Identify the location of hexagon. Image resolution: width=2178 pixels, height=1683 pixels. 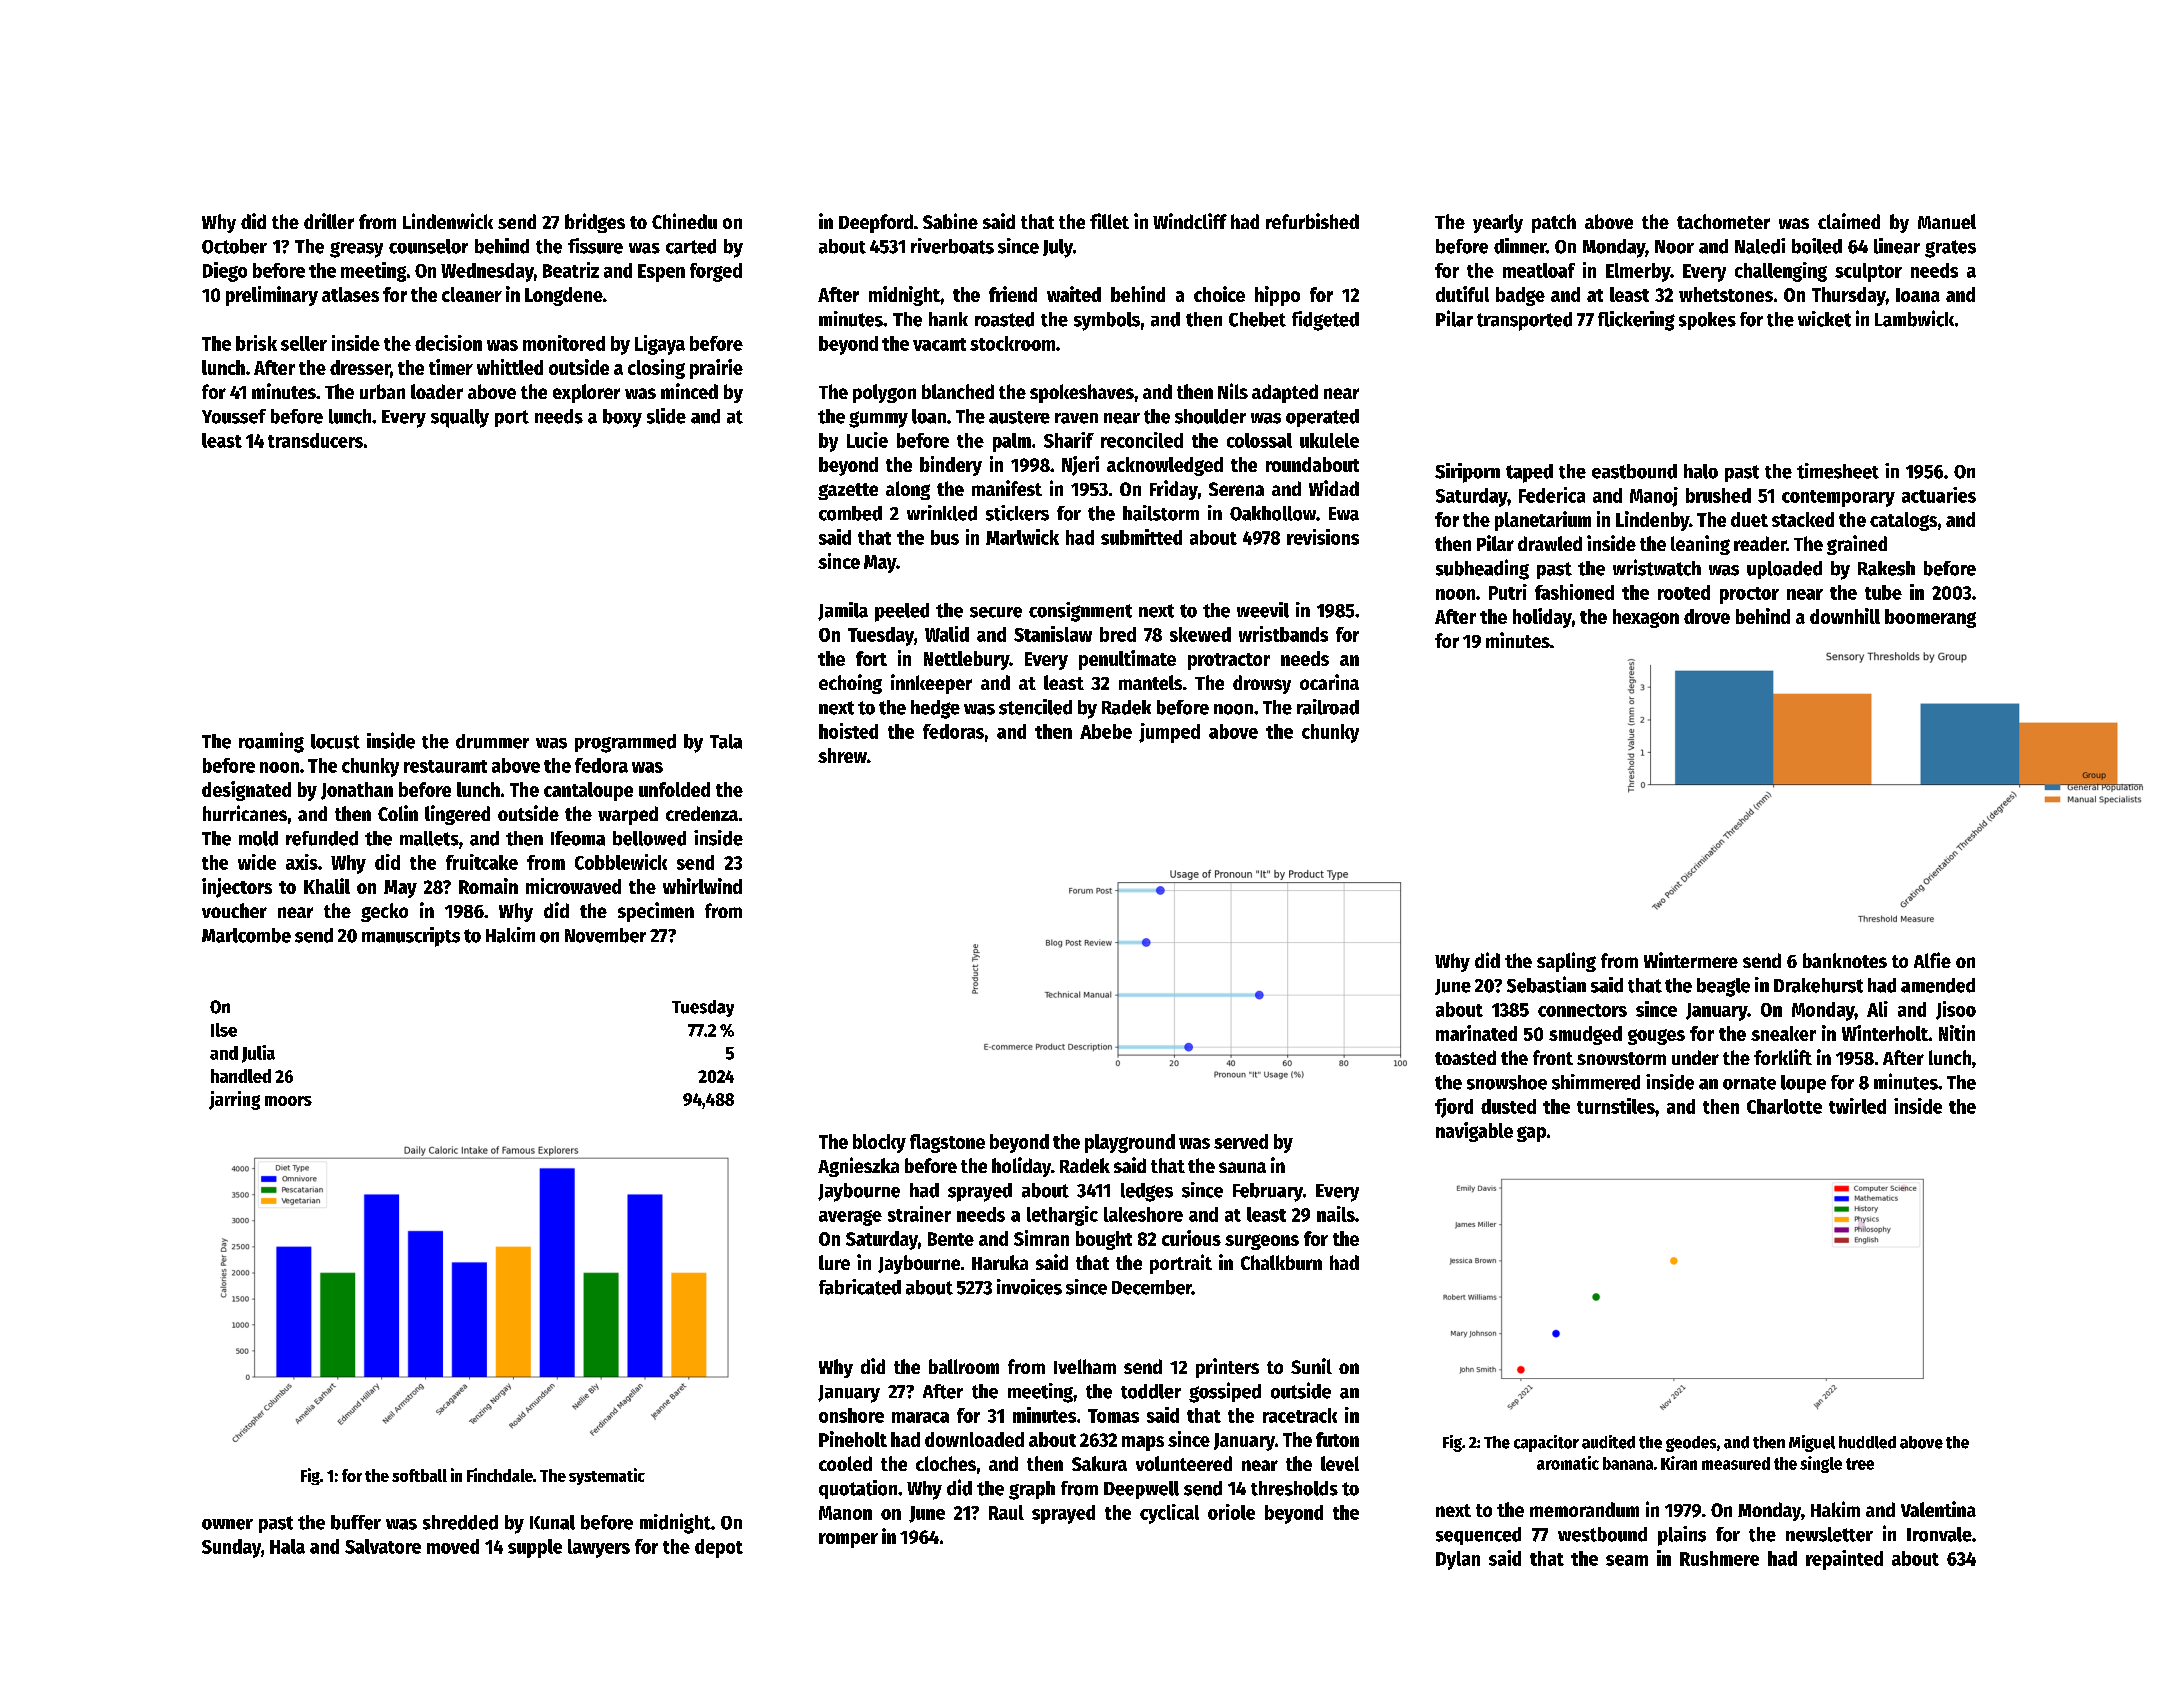
(1646, 618).
